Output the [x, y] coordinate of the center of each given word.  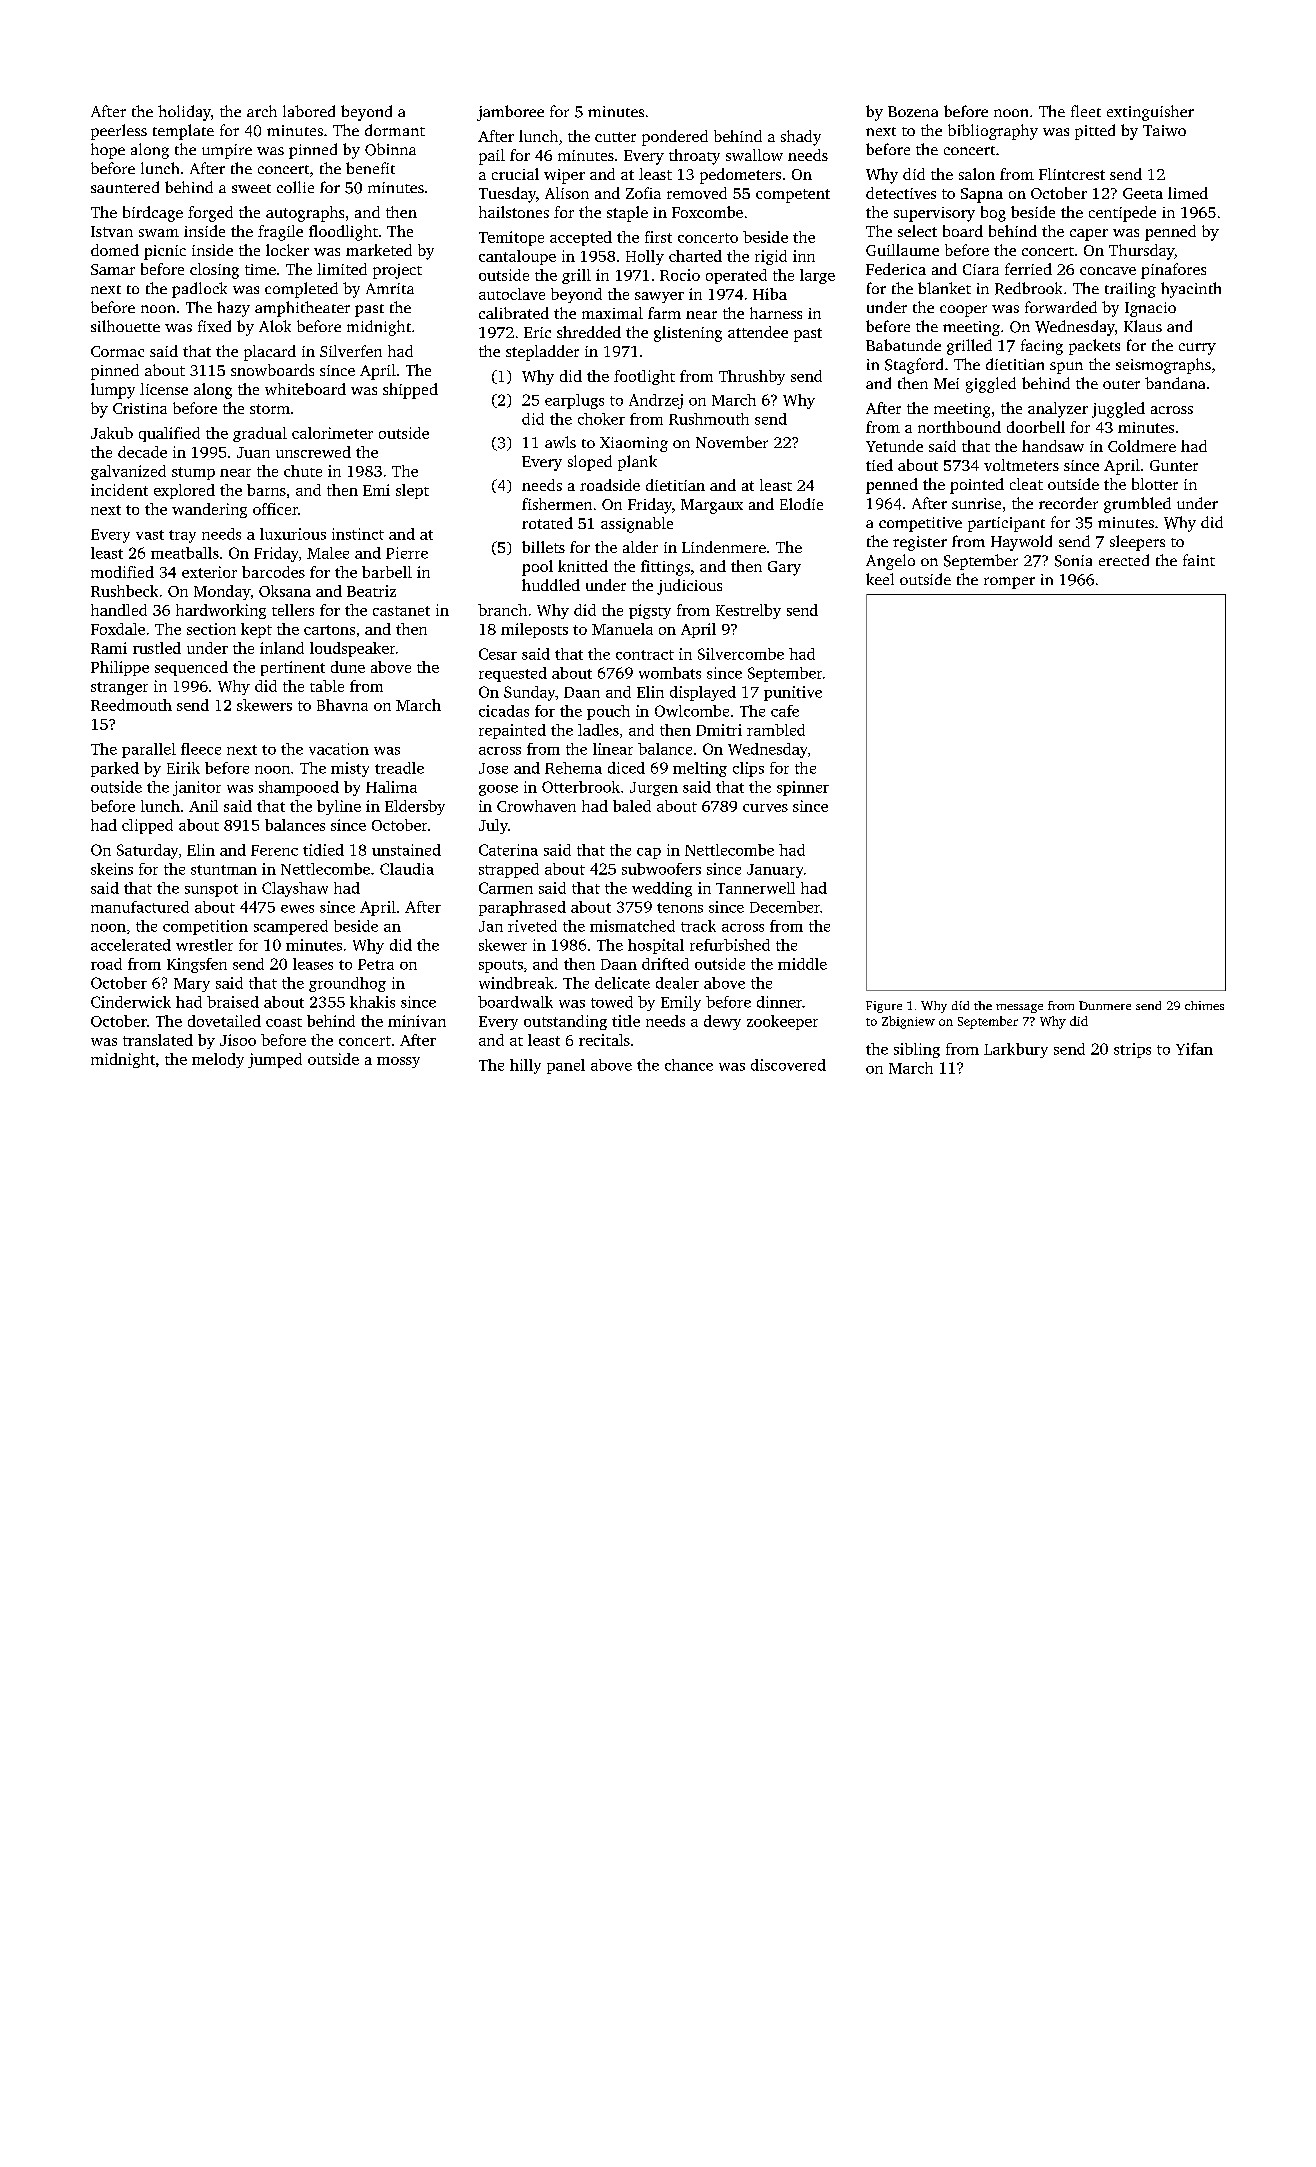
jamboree [510, 113]
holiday [184, 113]
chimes [1204, 1005]
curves [765, 808]
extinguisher [1150, 113]
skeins [112, 869]
